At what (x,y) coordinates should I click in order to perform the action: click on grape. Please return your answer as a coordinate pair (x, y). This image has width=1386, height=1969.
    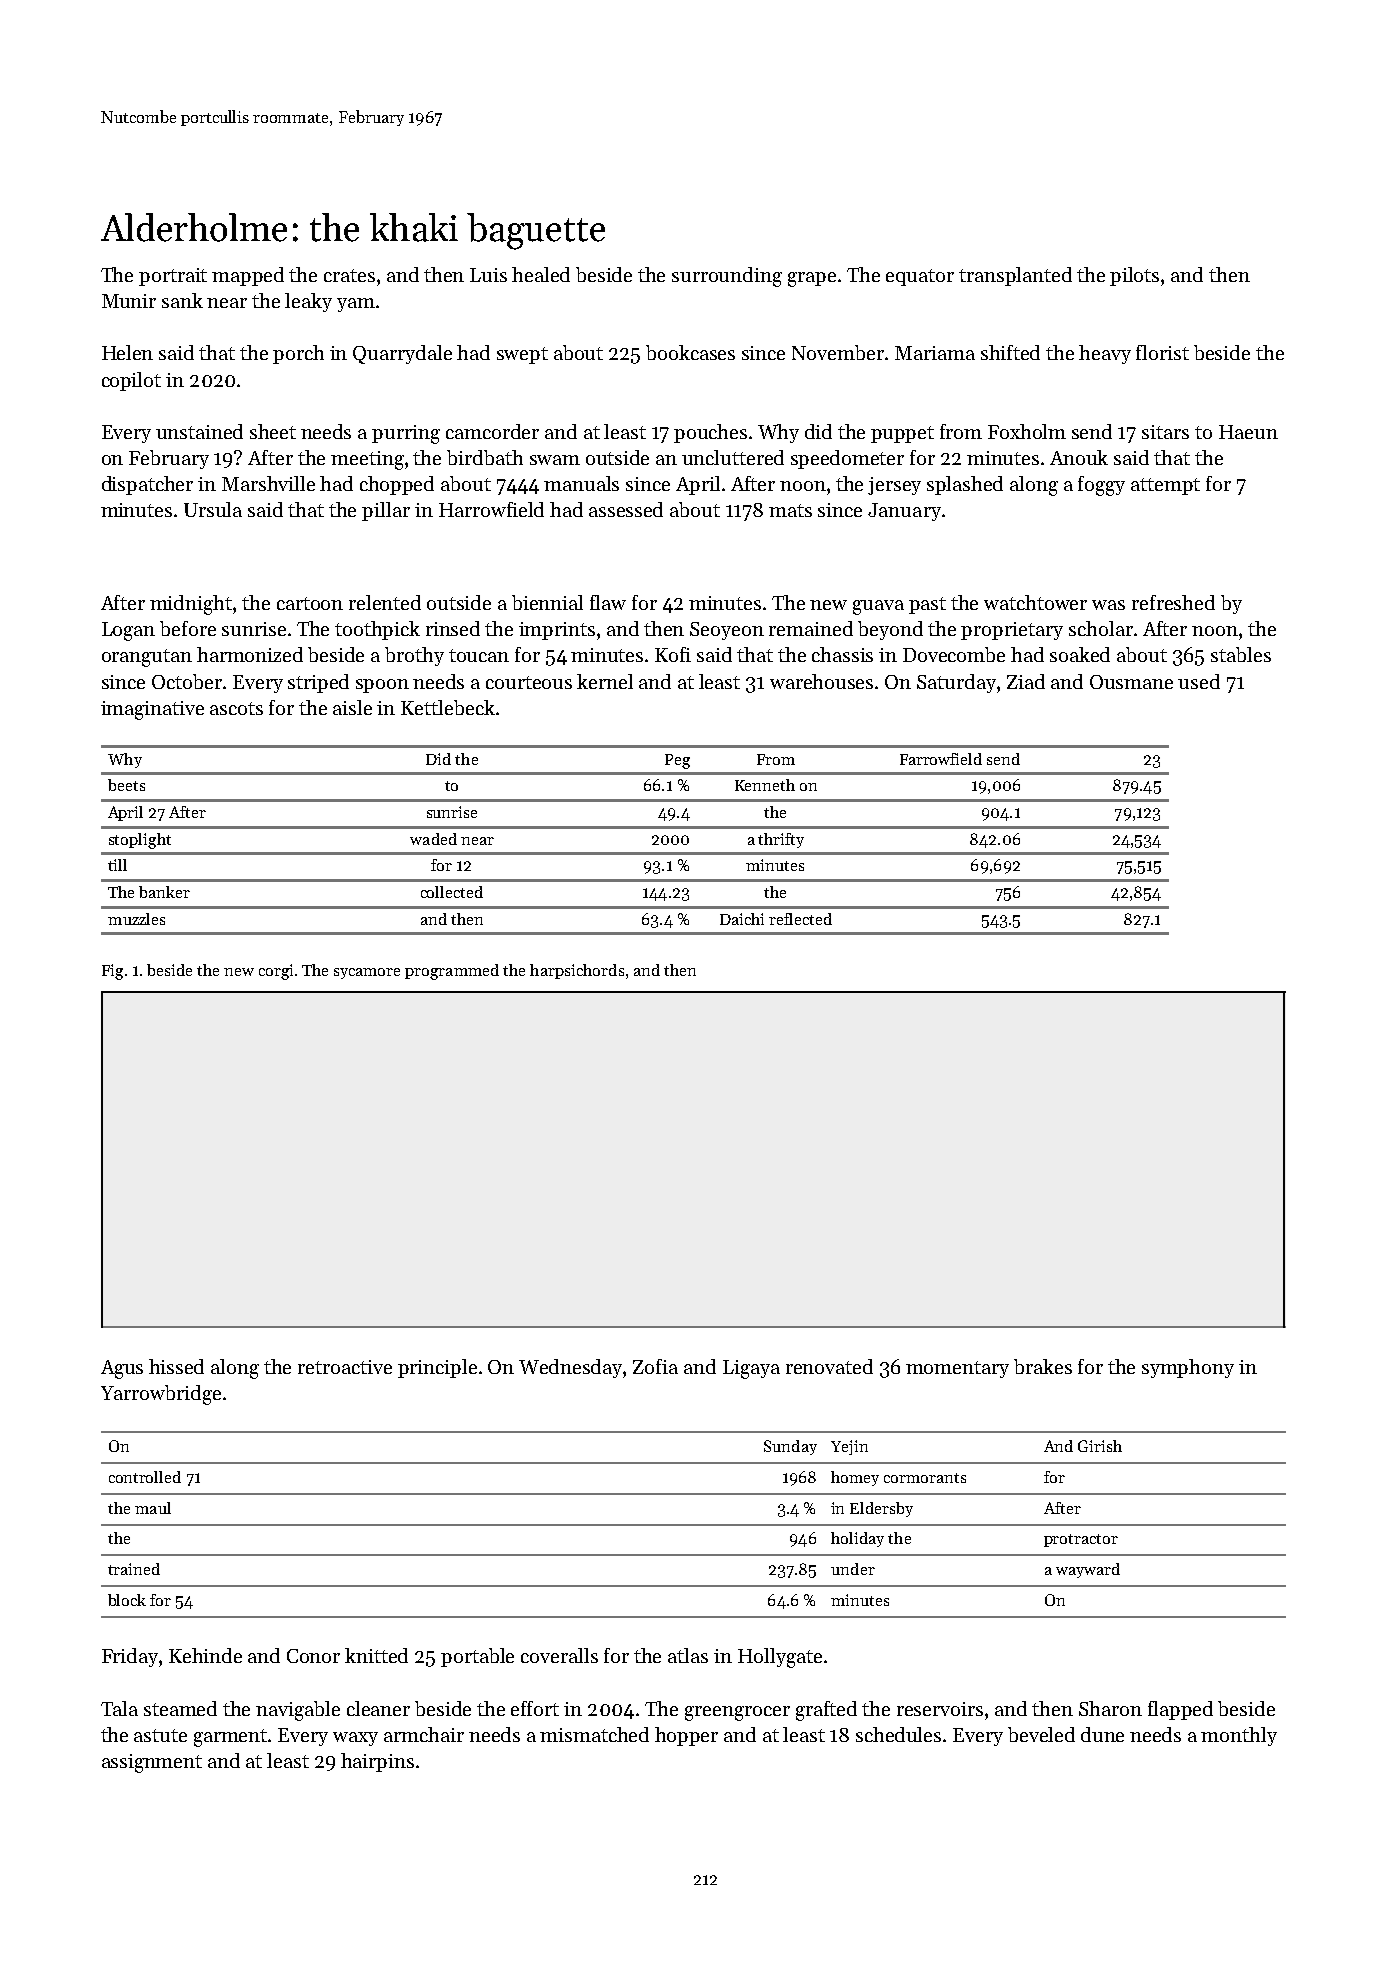
    Looking at the image, I should click on (812, 279).
